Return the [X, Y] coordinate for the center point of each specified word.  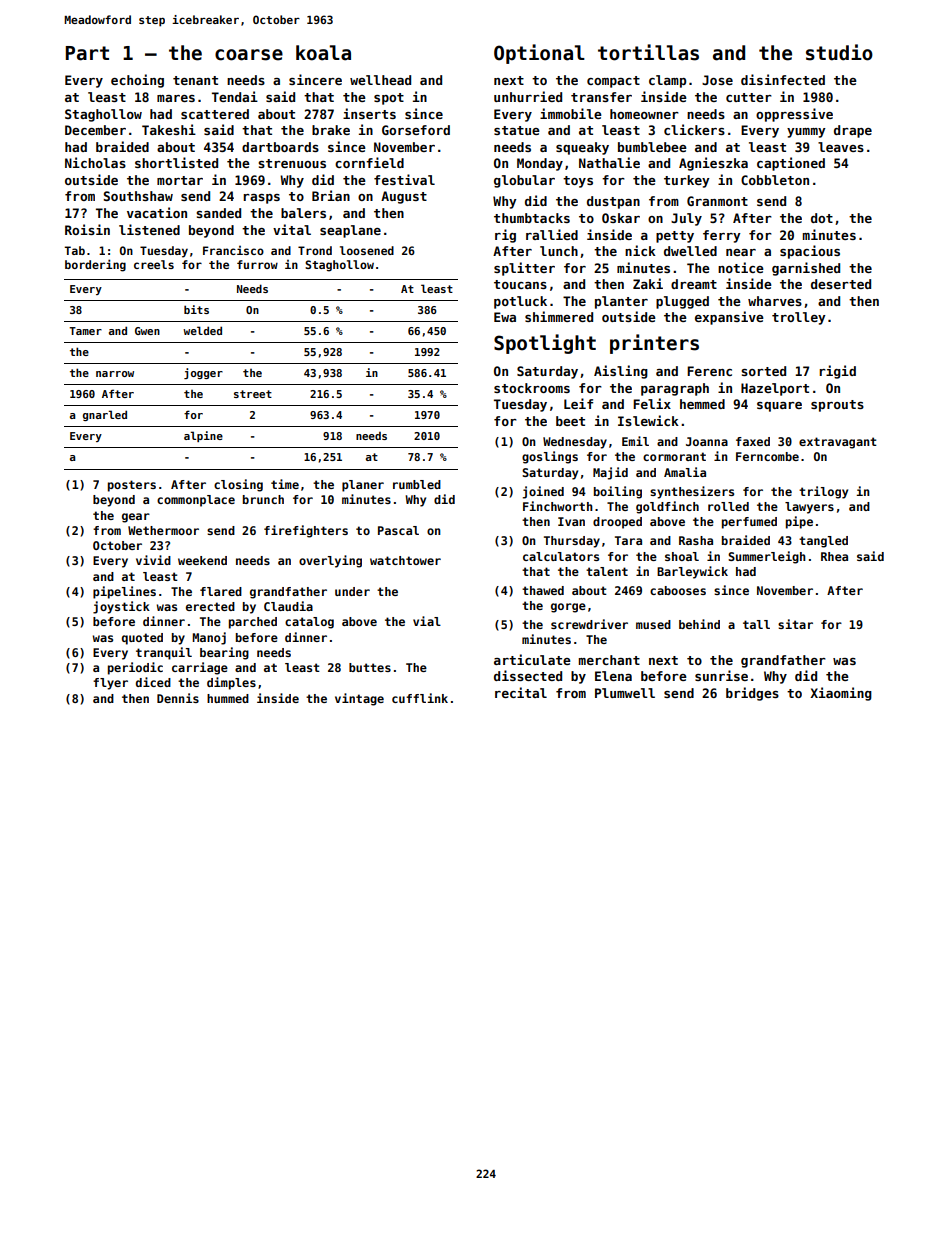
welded [202, 330]
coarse [249, 55]
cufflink [420, 698]
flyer [110, 684]
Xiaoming [841, 694]
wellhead [380, 80]
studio [839, 52]
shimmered [559, 316]
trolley [799, 318]
